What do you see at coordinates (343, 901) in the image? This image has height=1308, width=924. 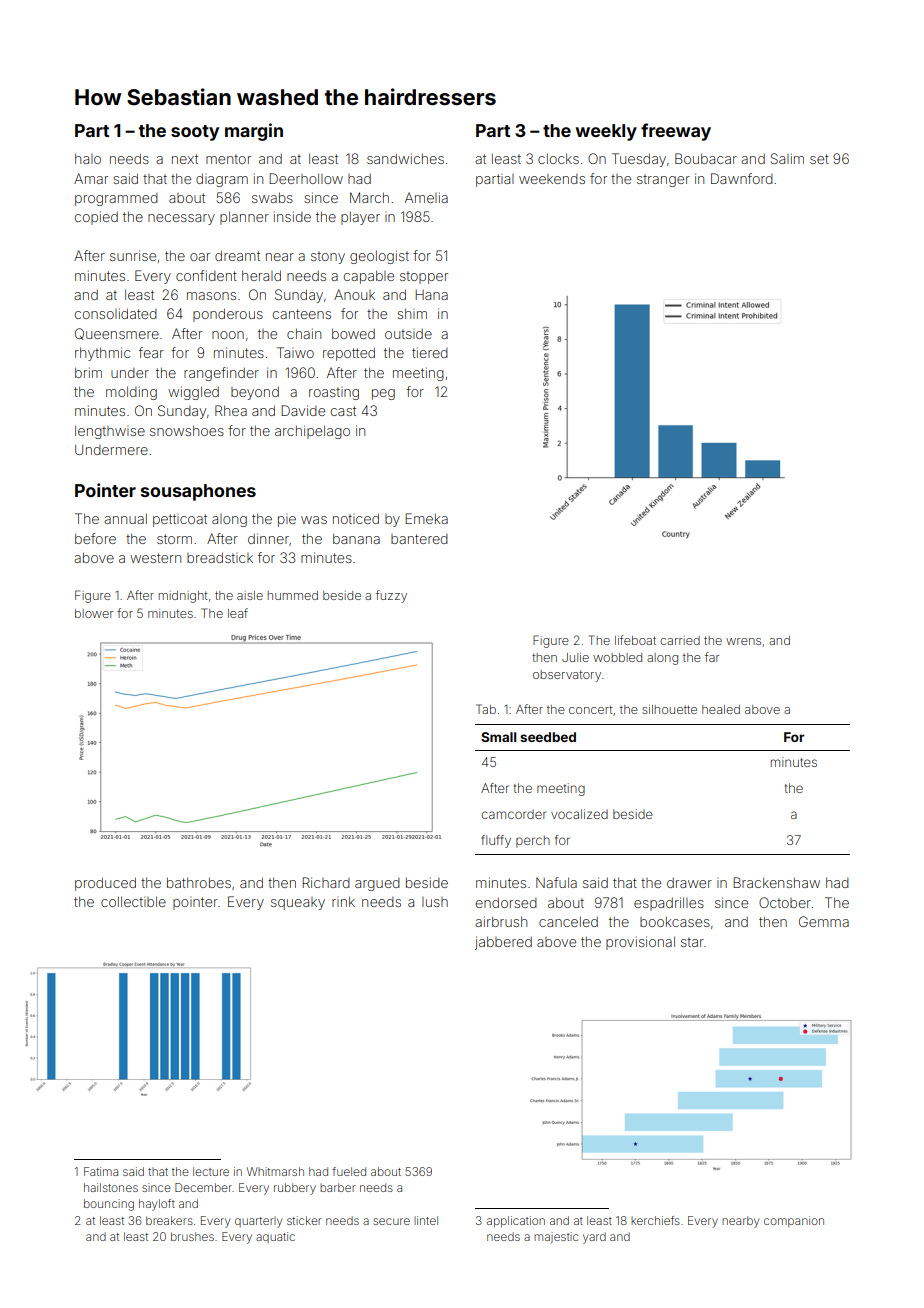 I see `rink` at bounding box center [343, 901].
